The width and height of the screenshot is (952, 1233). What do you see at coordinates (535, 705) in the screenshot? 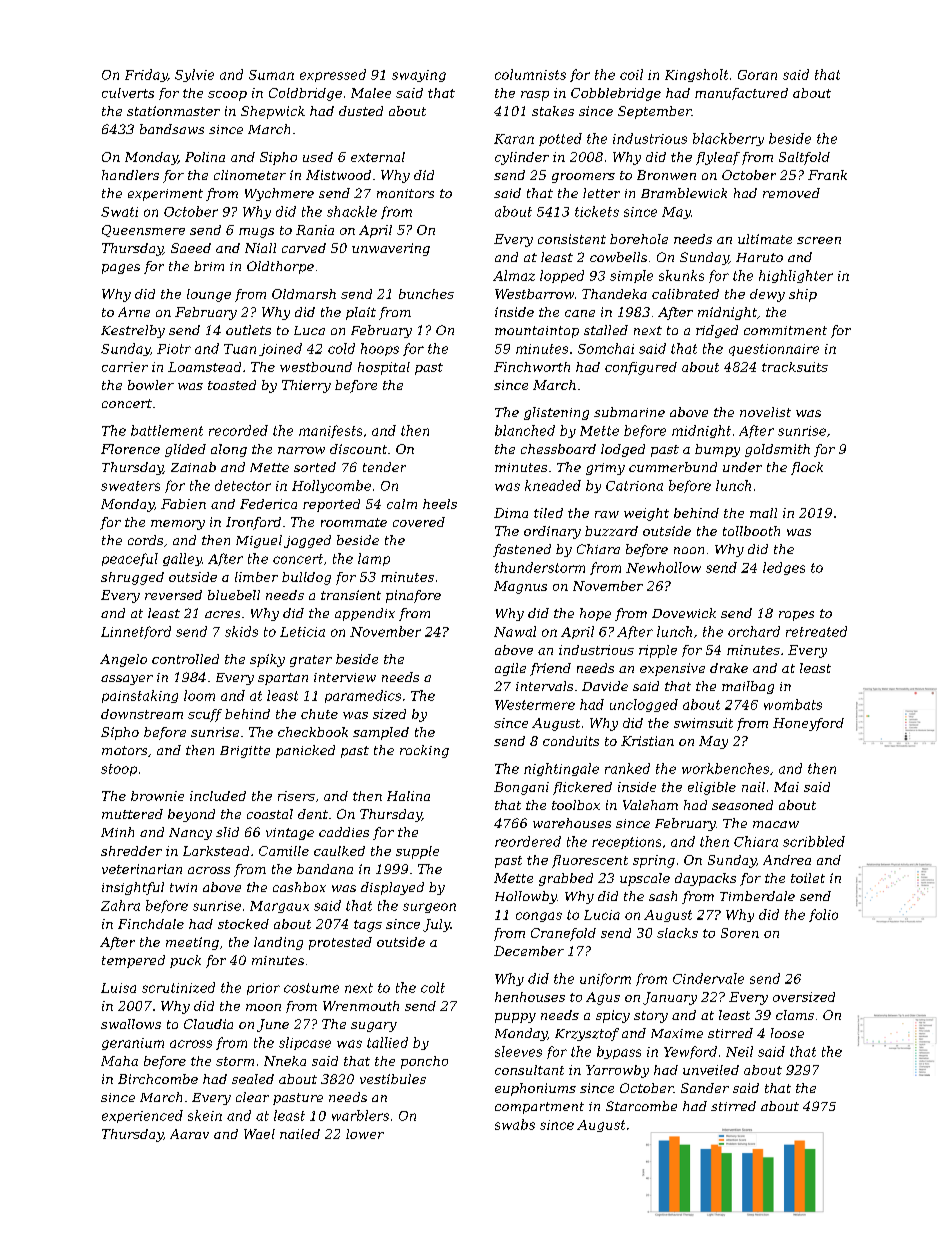
I see `Westermere` at bounding box center [535, 705].
